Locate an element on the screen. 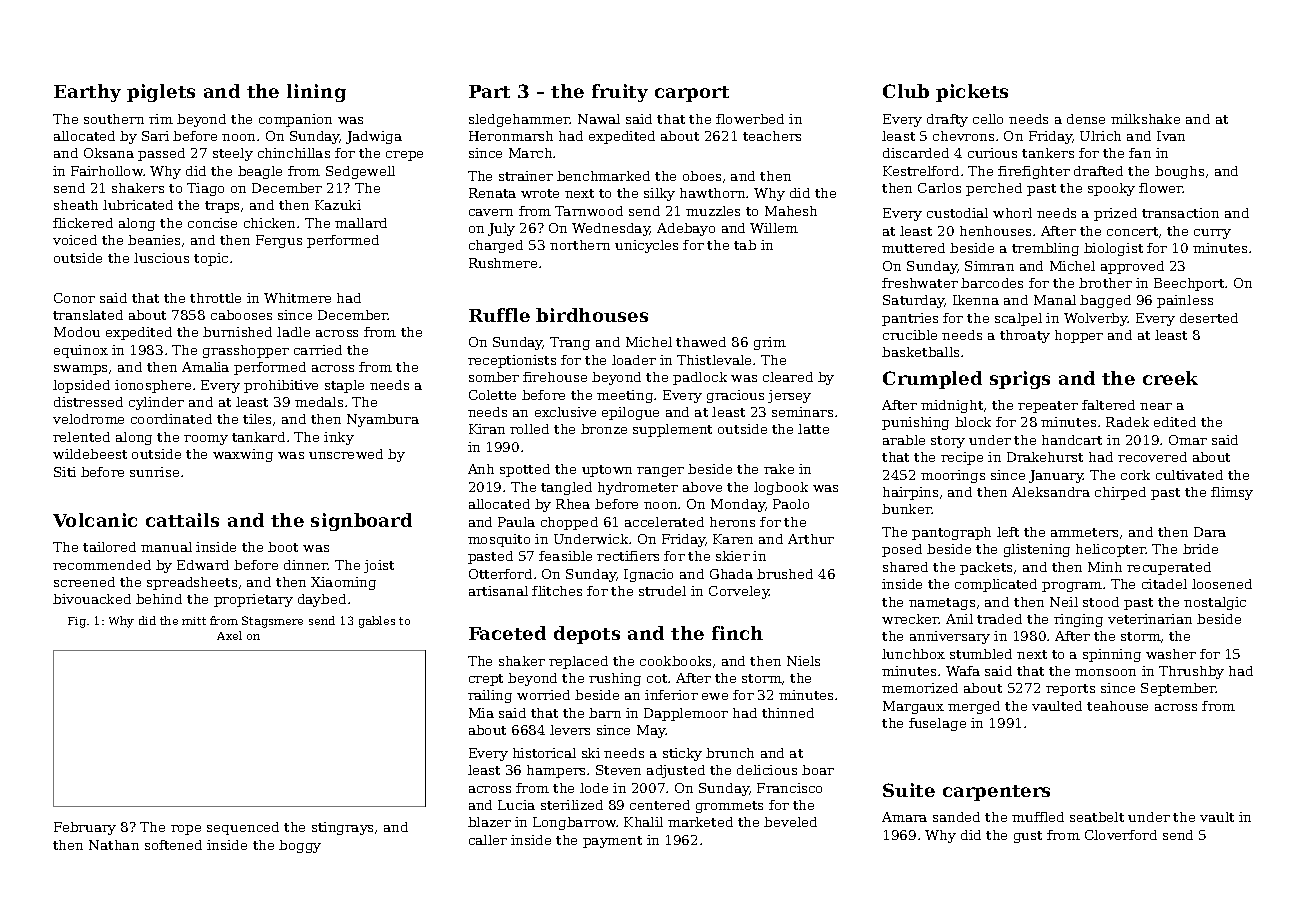 The height and width of the screenshot is (924, 1308). boggy is located at coordinates (300, 846).
